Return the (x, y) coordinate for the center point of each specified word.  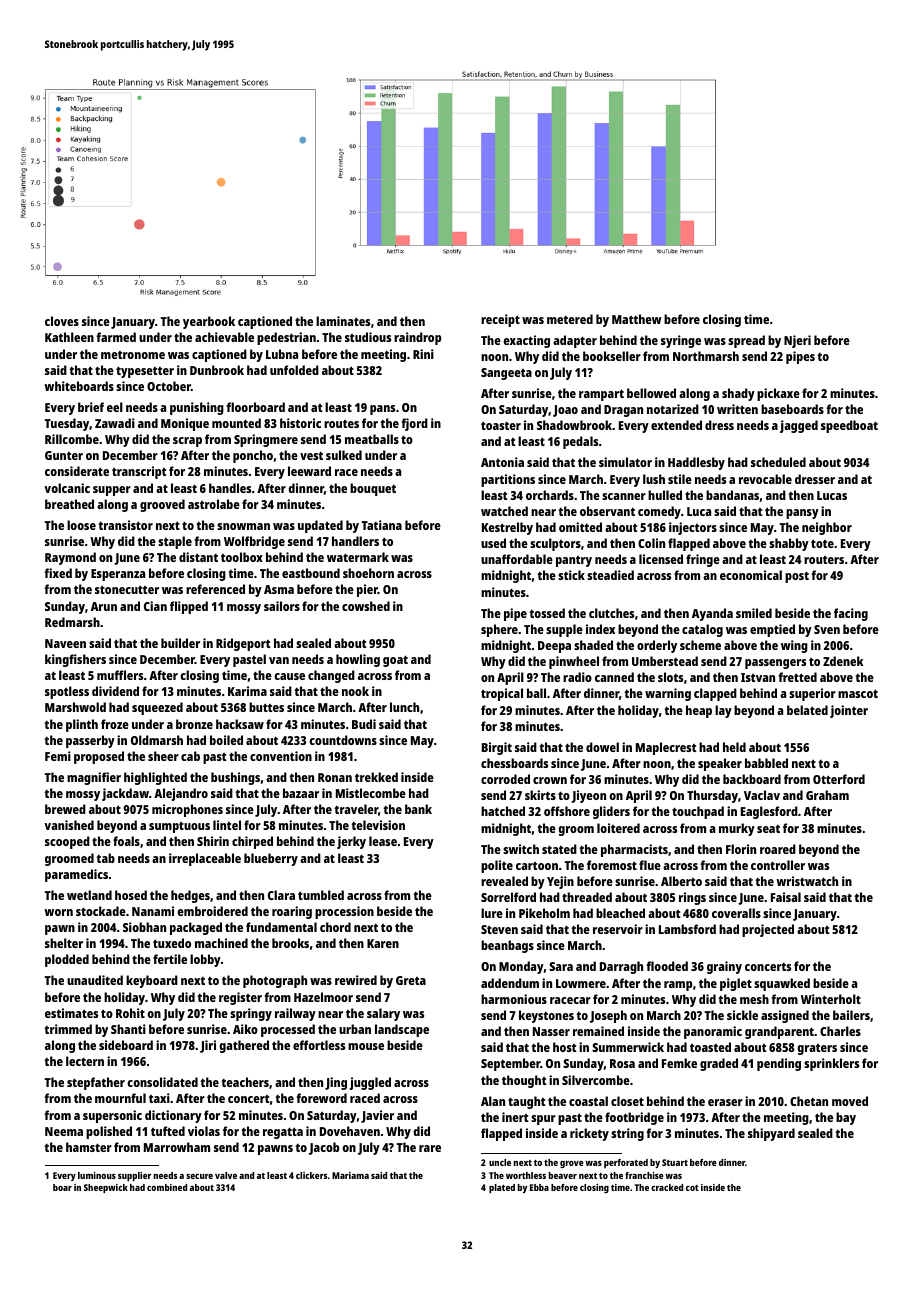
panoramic (713, 1032)
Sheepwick (106, 1188)
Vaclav (762, 795)
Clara (281, 895)
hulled (665, 495)
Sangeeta (506, 374)
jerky (351, 842)
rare (430, 1148)
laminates (343, 321)
